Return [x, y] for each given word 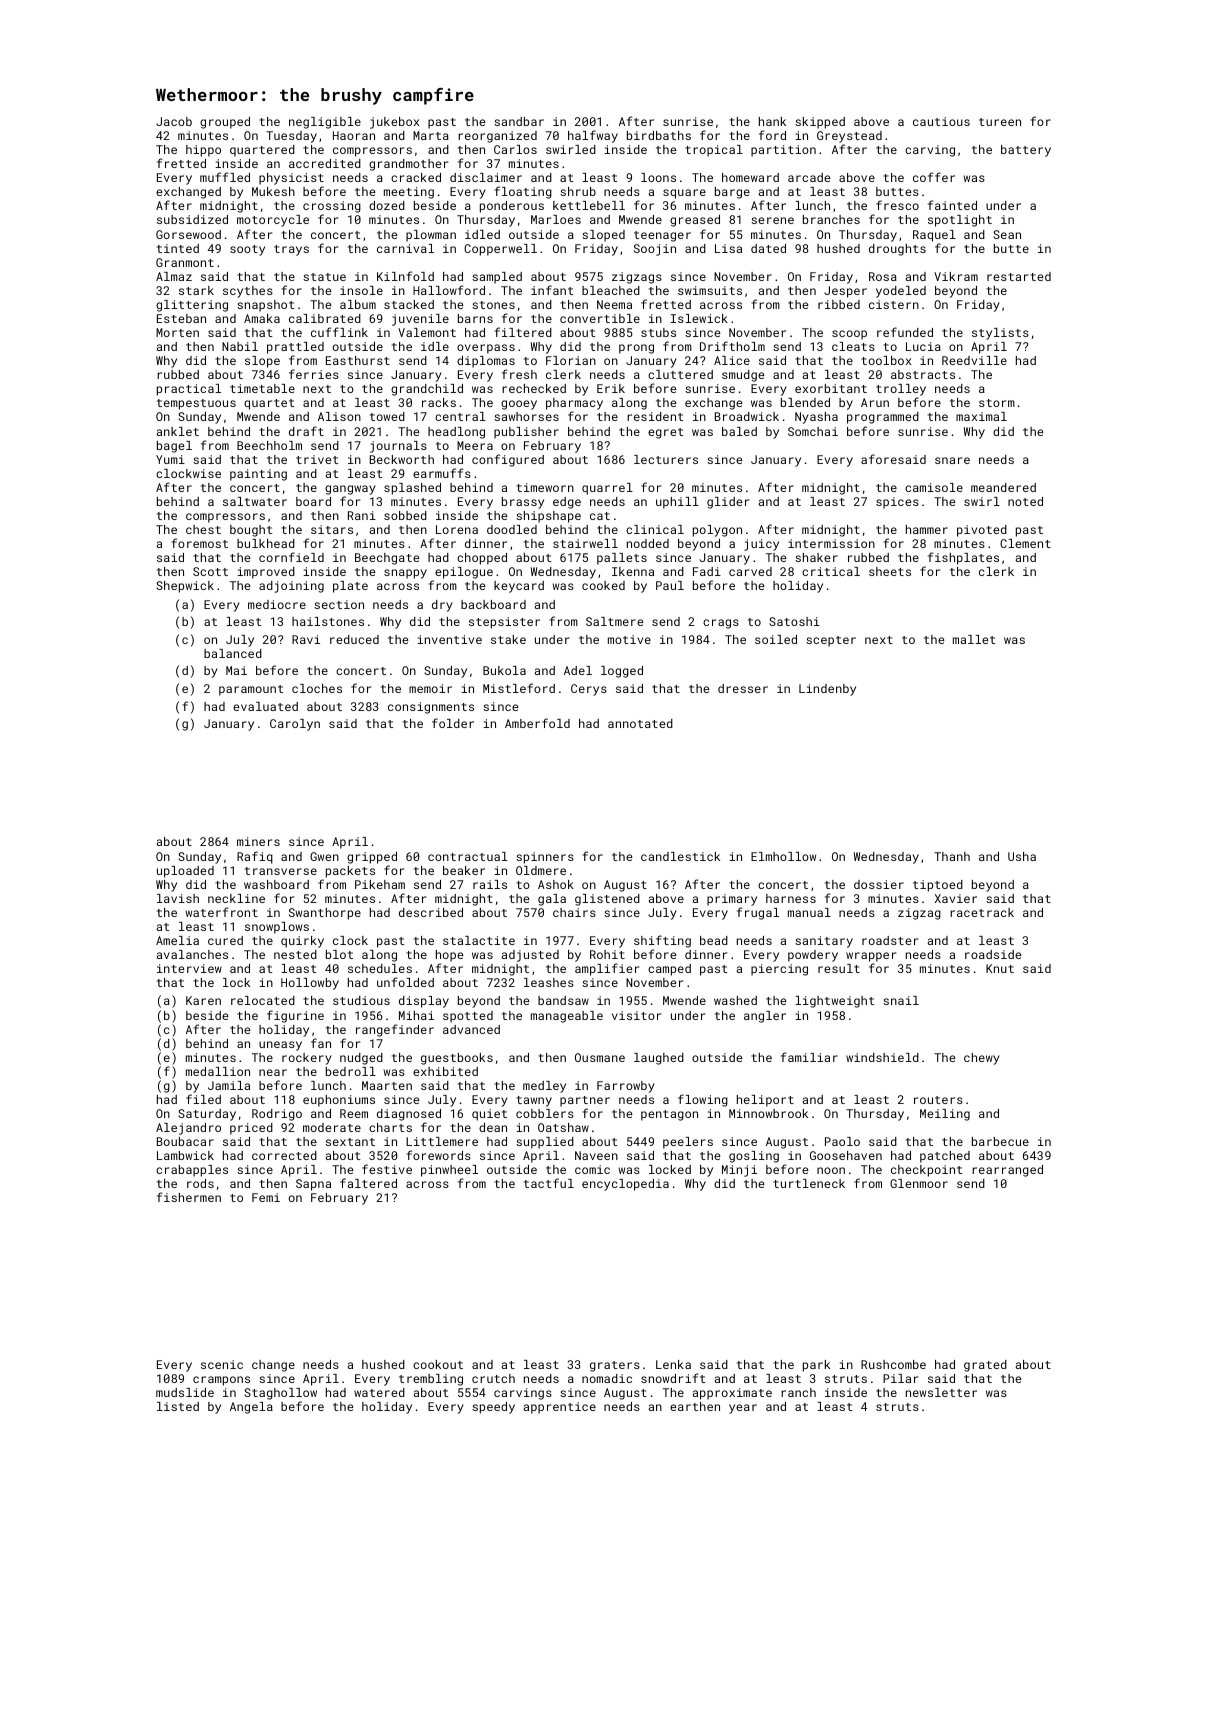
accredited [325, 163]
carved [750, 571]
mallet [974, 639]
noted [1025, 501]
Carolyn [295, 725]
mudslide [185, 1392]
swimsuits [710, 290]
